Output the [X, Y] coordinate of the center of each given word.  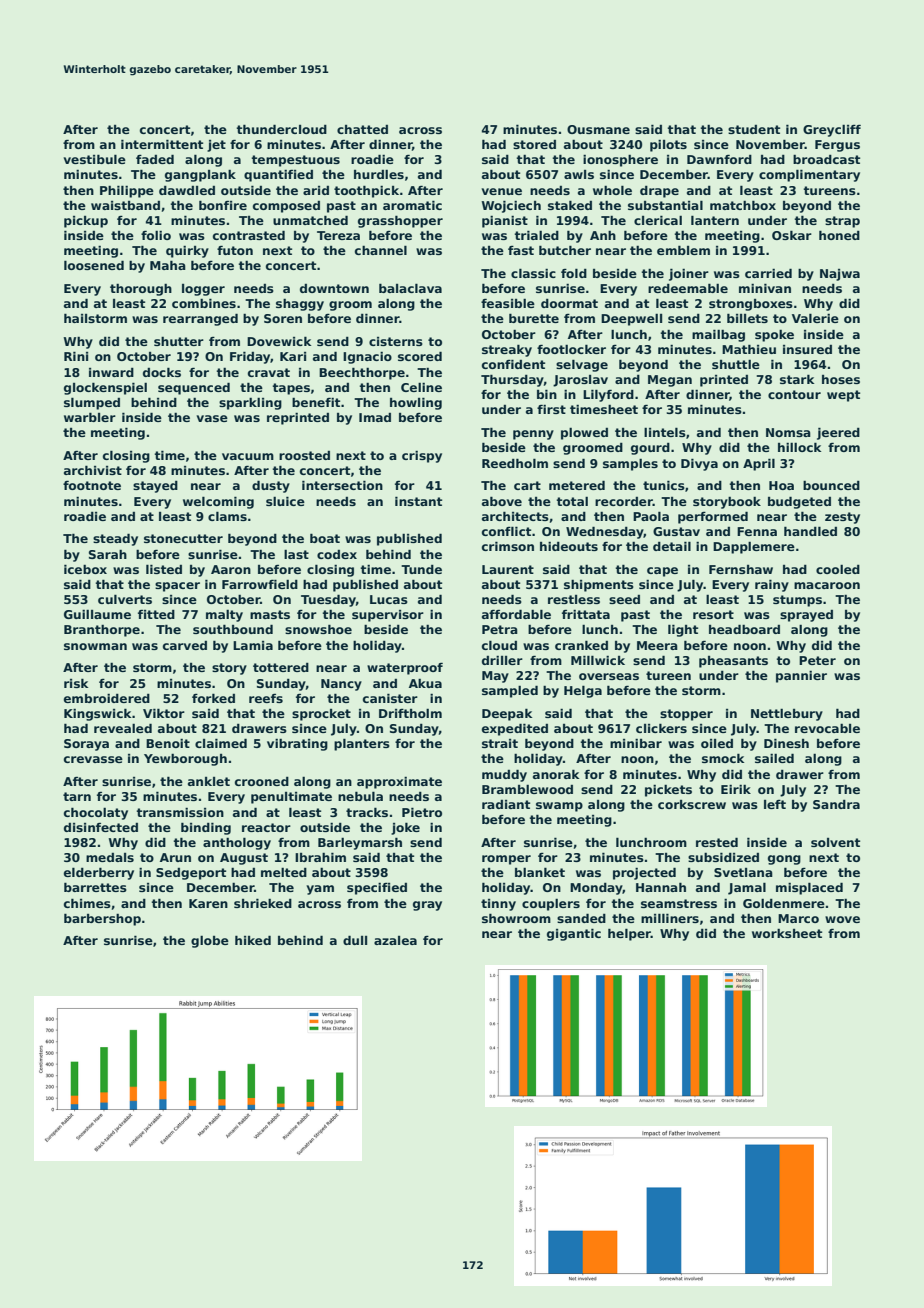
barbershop [102, 919]
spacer [177, 587]
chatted [362, 129]
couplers [551, 905]
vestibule [94, 159]
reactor [266, 827]
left [775, 804]
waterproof [405, 669]
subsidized [723, 857]
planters [362, 744]
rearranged [200, 319]
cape [662, 572]
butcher [565, 250]
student [754, 129]
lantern [715, 220]
